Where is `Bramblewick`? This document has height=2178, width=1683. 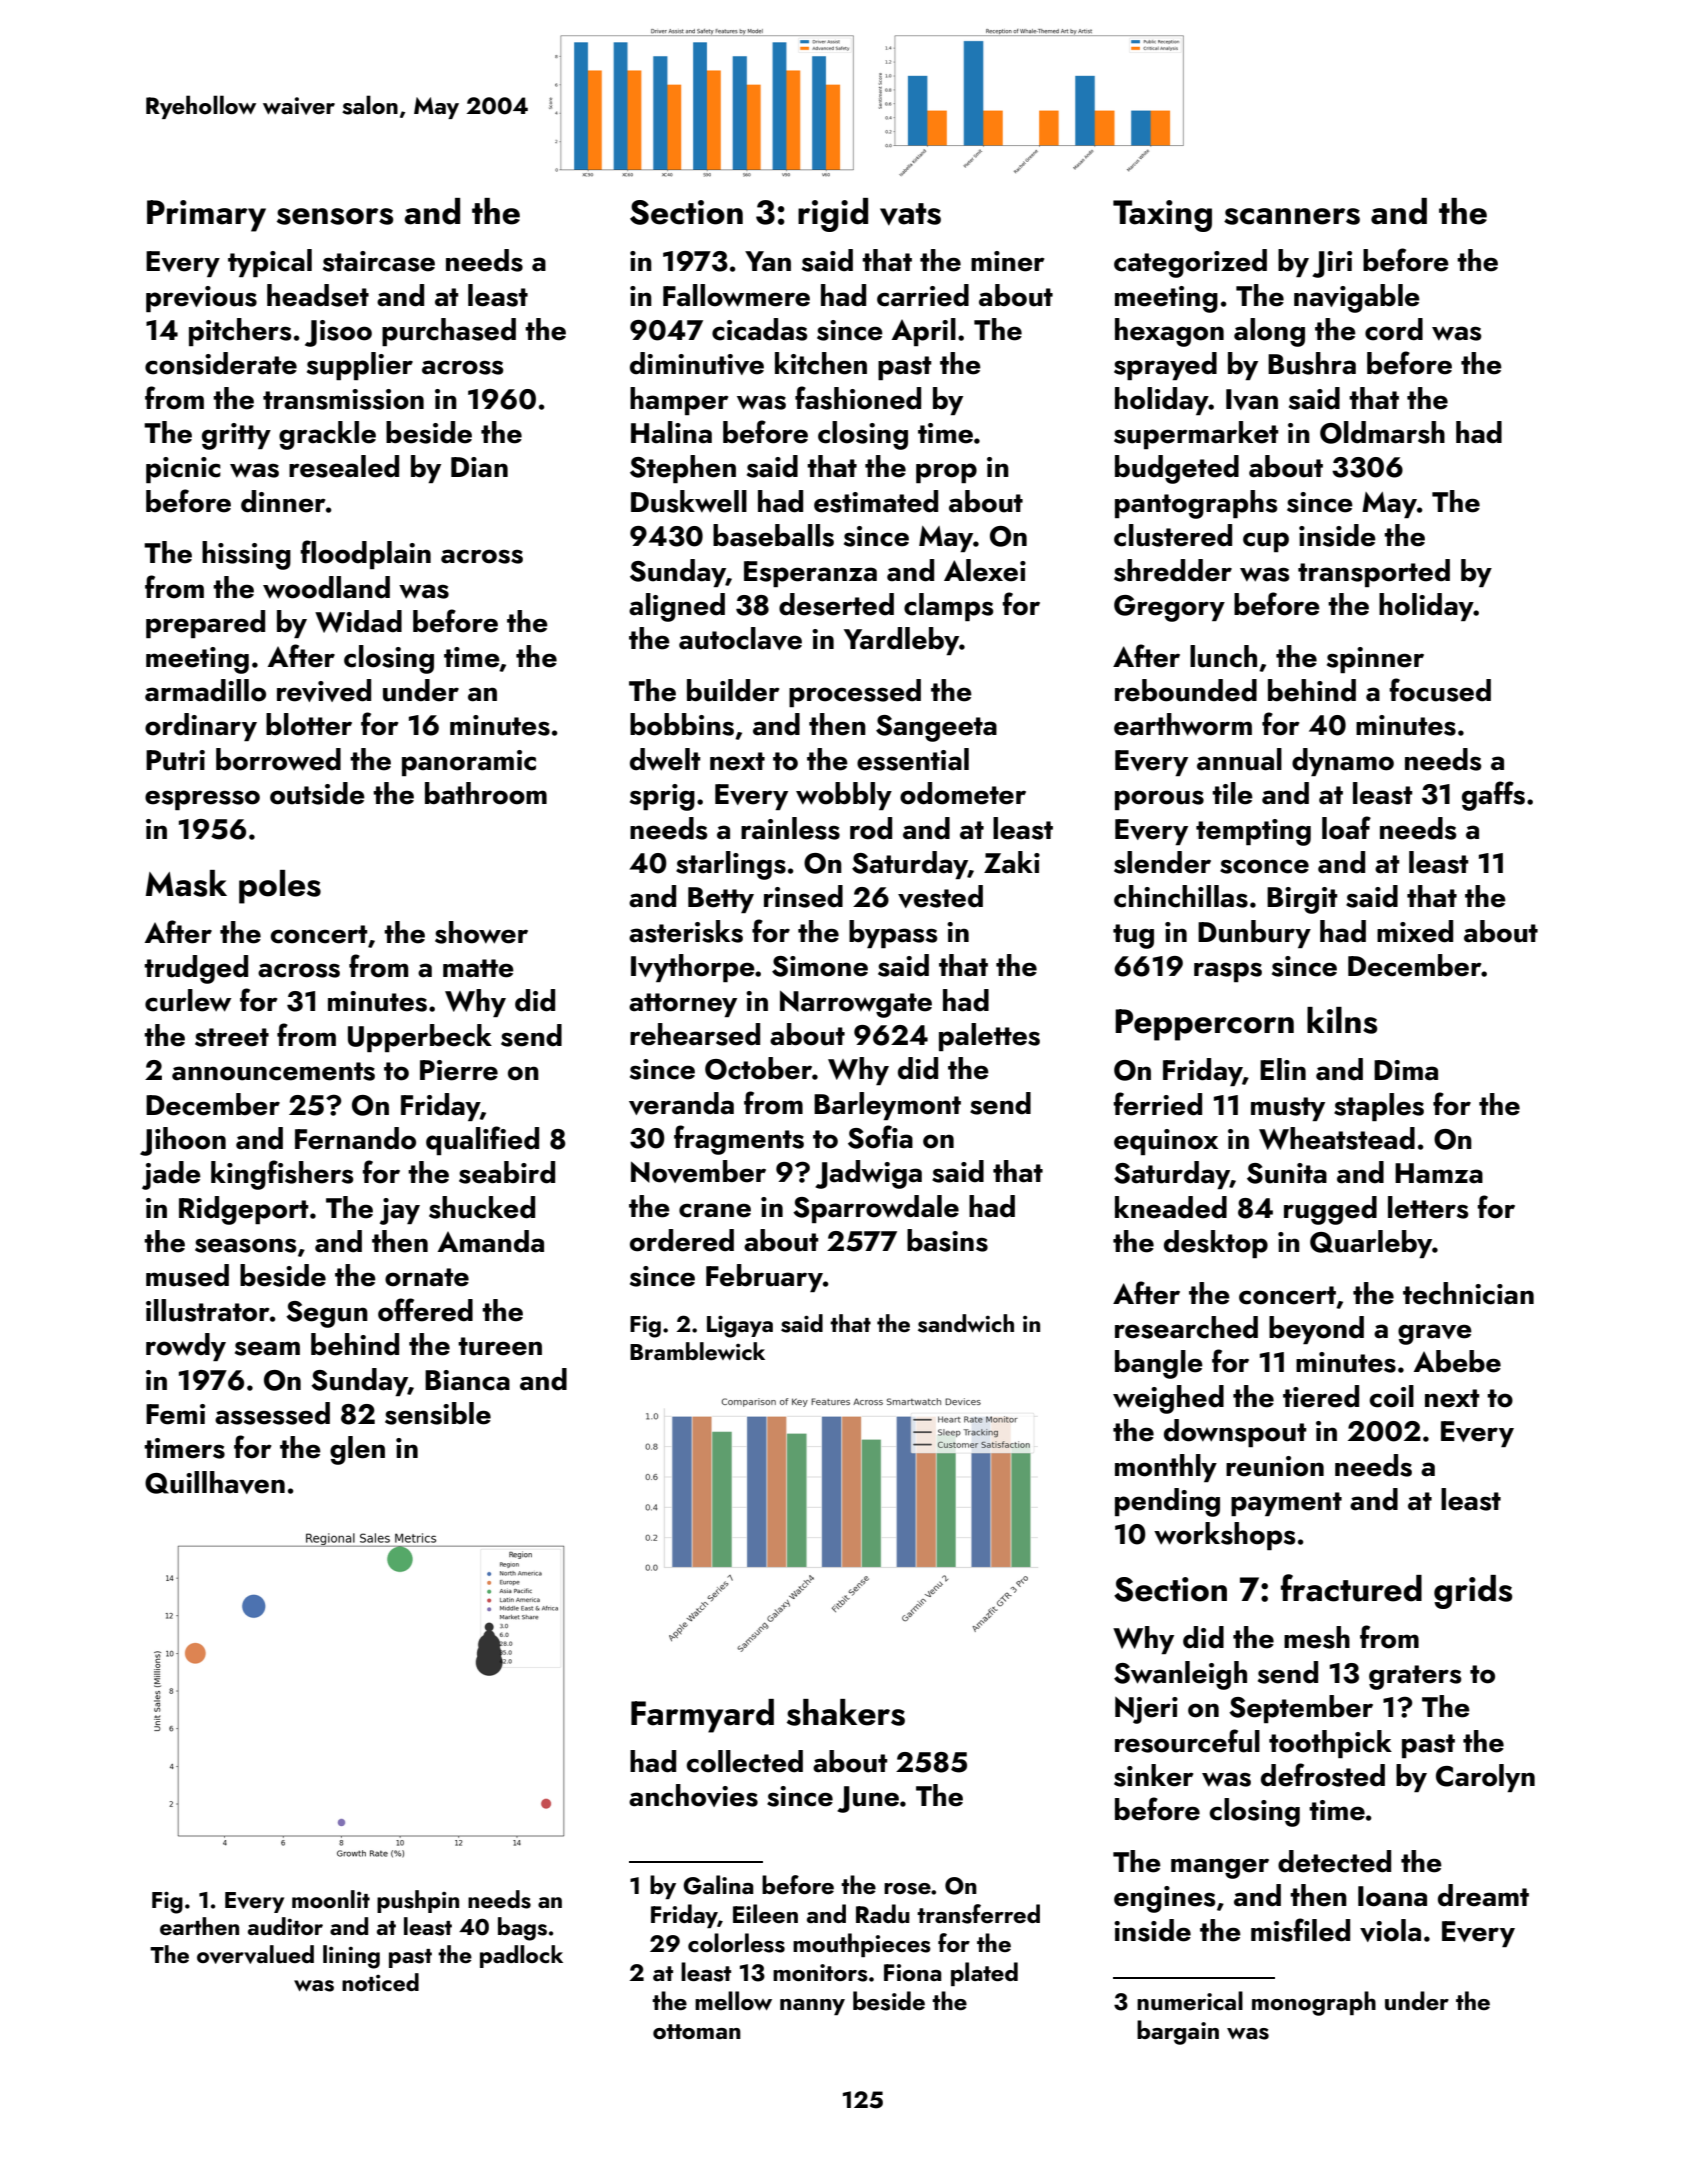 Bramblewick is located at coordinates (697, 1351).
